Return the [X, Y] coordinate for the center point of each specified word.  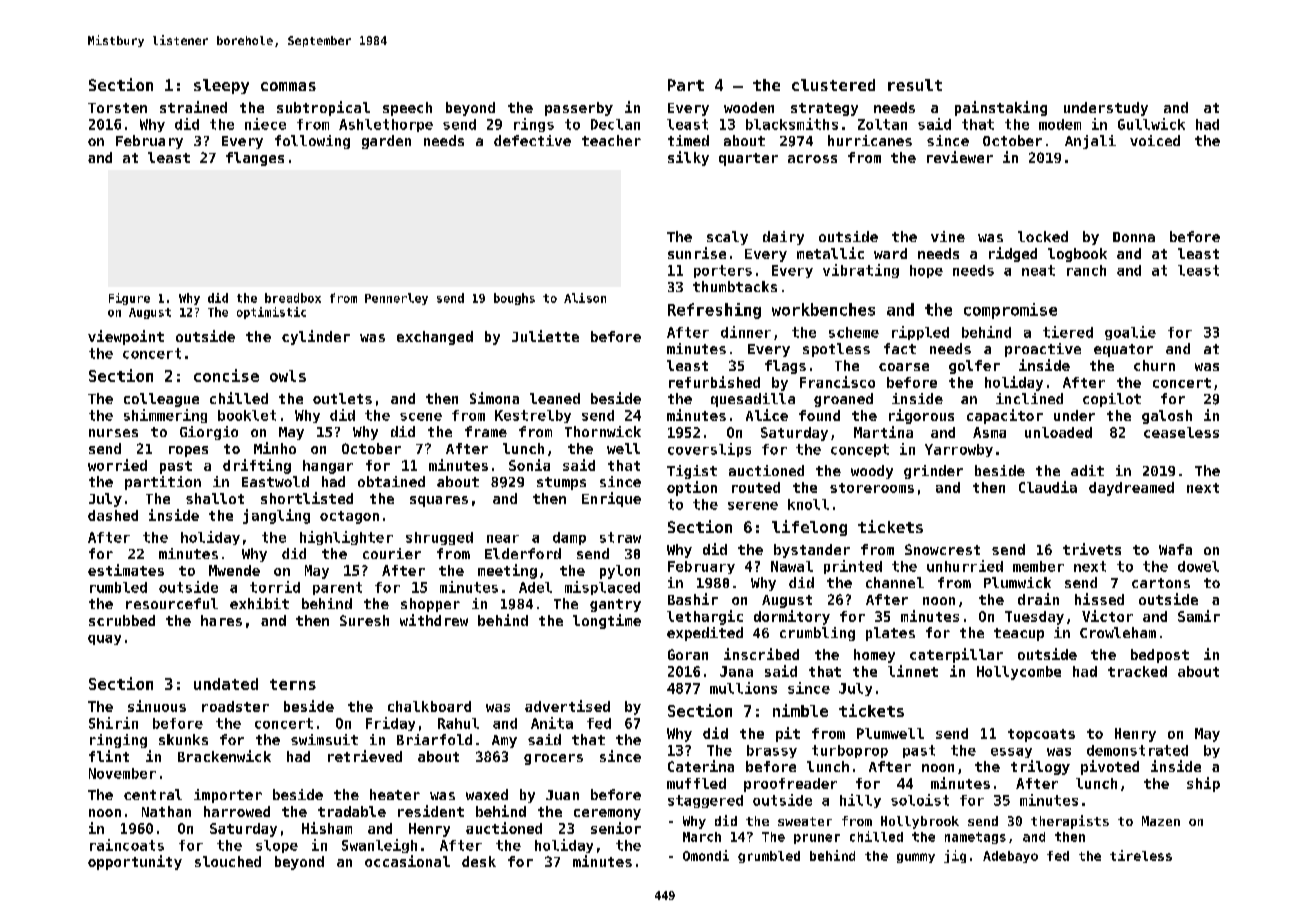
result [915, 85]
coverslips [709, 450]
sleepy [221, 86]
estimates [126, 570]
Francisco [837, 382]
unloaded [1058, 432]
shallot [215, 498]
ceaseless [1181, 432]
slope [277, 846]
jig [955, 856]
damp [569, 538]
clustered [833, 85]
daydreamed [1131, 489]
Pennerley [396, 299]
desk [479, 861]
